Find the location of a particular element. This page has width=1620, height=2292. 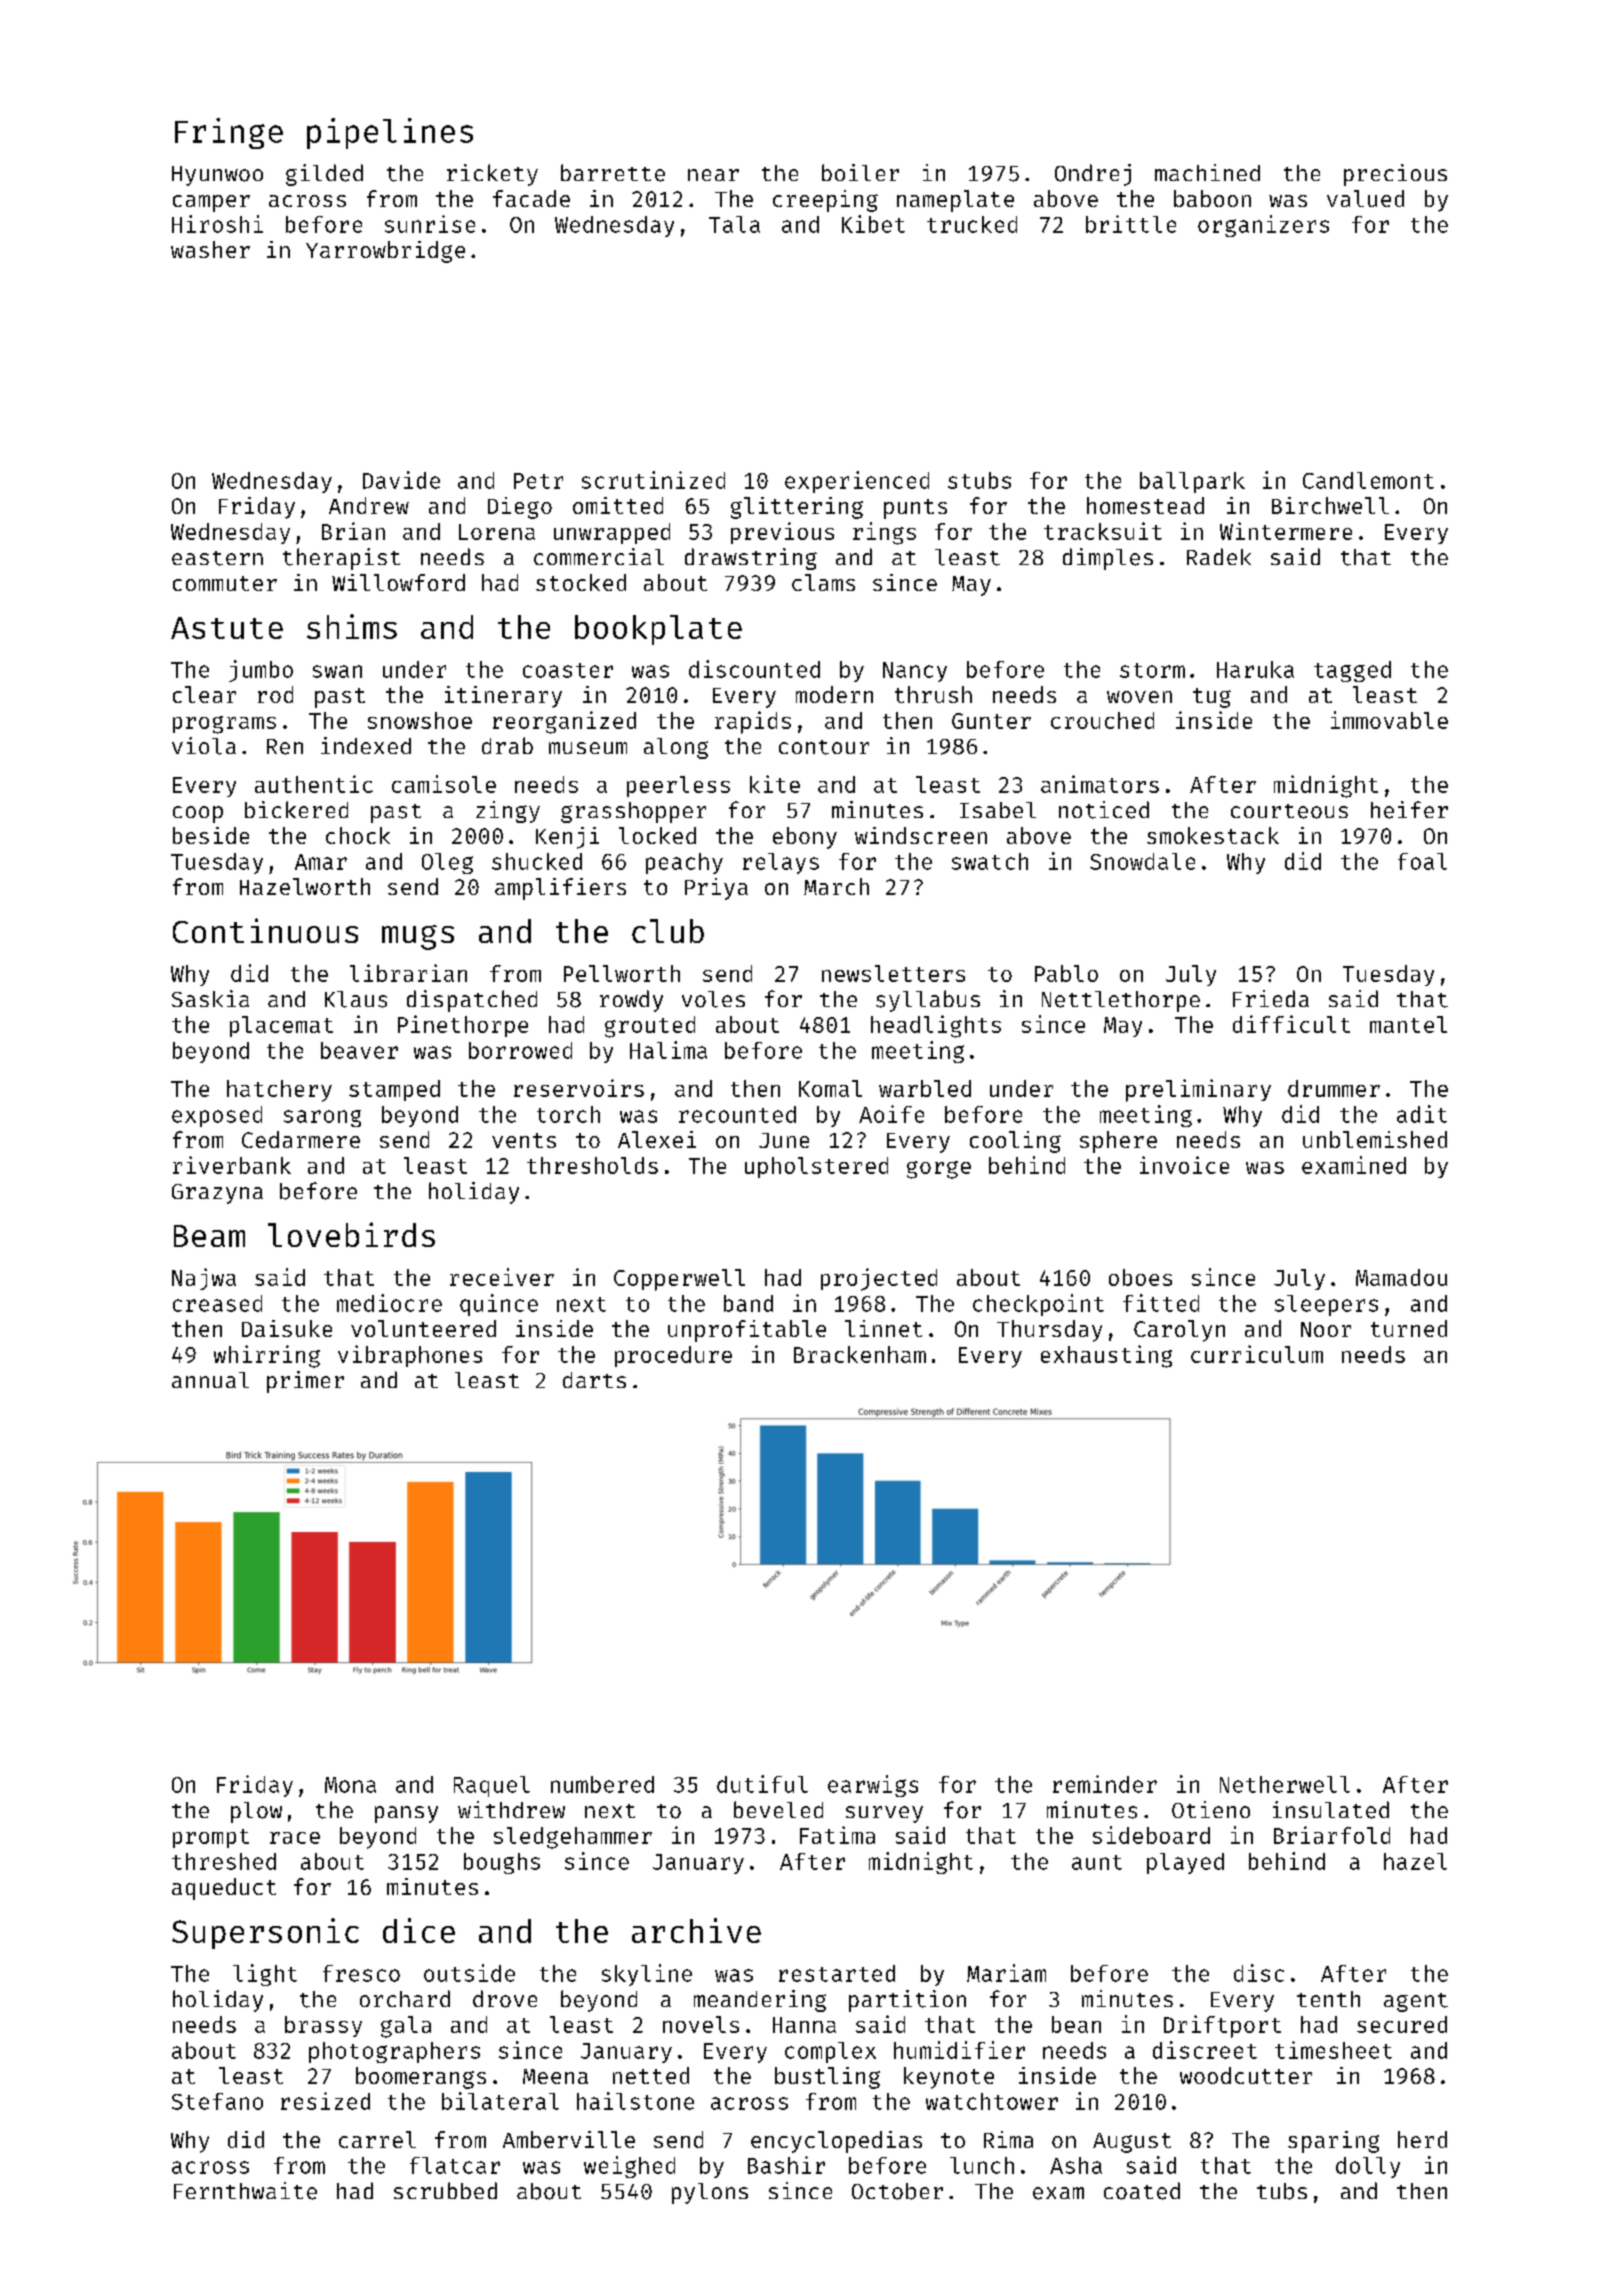

watchtower is located at coordinates (992, 2101).
